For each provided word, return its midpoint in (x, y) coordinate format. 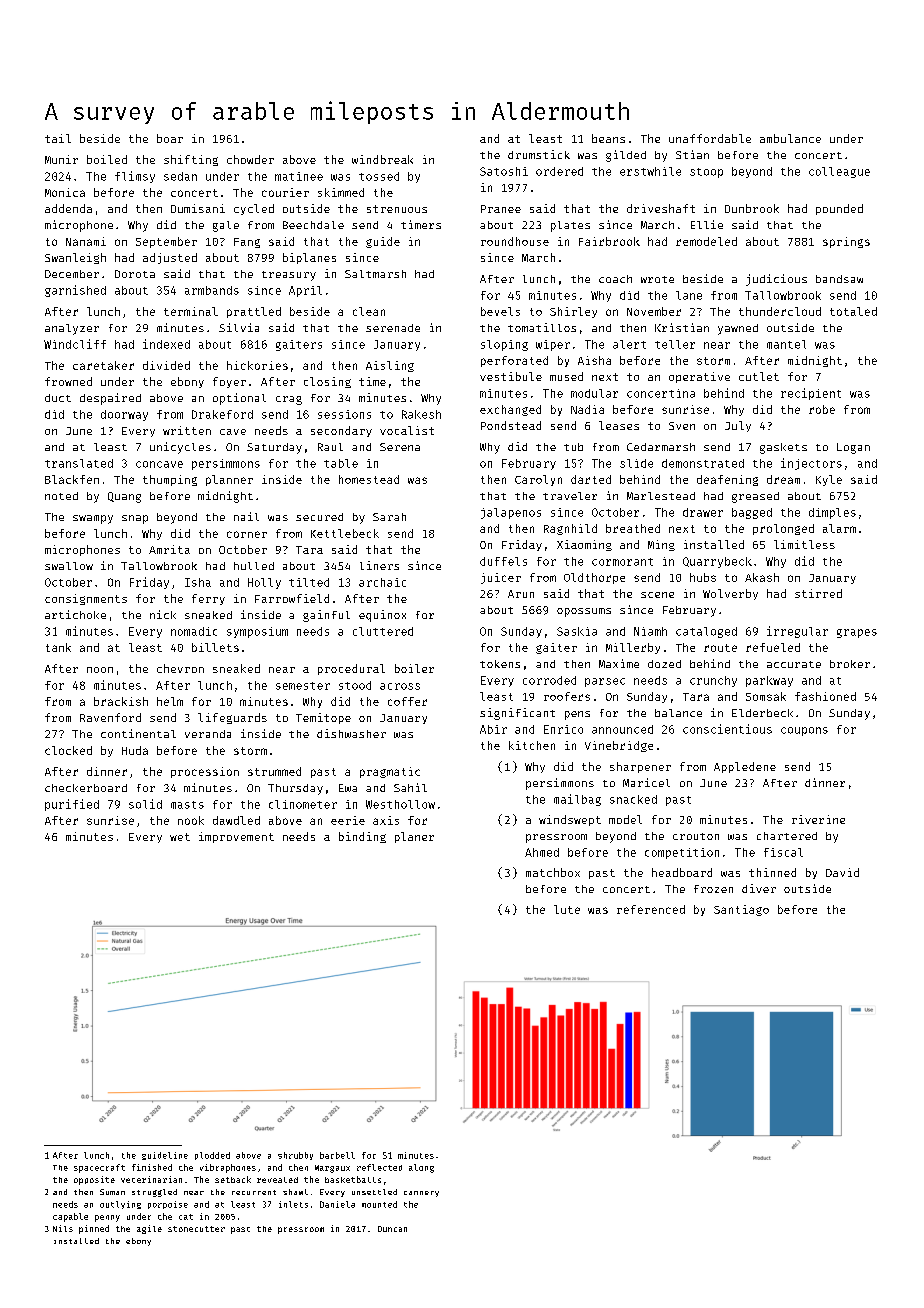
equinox (382, 616)
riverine (818, 819)
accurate (794, 664)
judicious (776, 280)
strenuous (397, 209)
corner (247, 534)
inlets (293, 1204)
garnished (75, 291)
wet (180, 837)
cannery (421, 1194)
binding (362, 837)
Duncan (392, 1229)
